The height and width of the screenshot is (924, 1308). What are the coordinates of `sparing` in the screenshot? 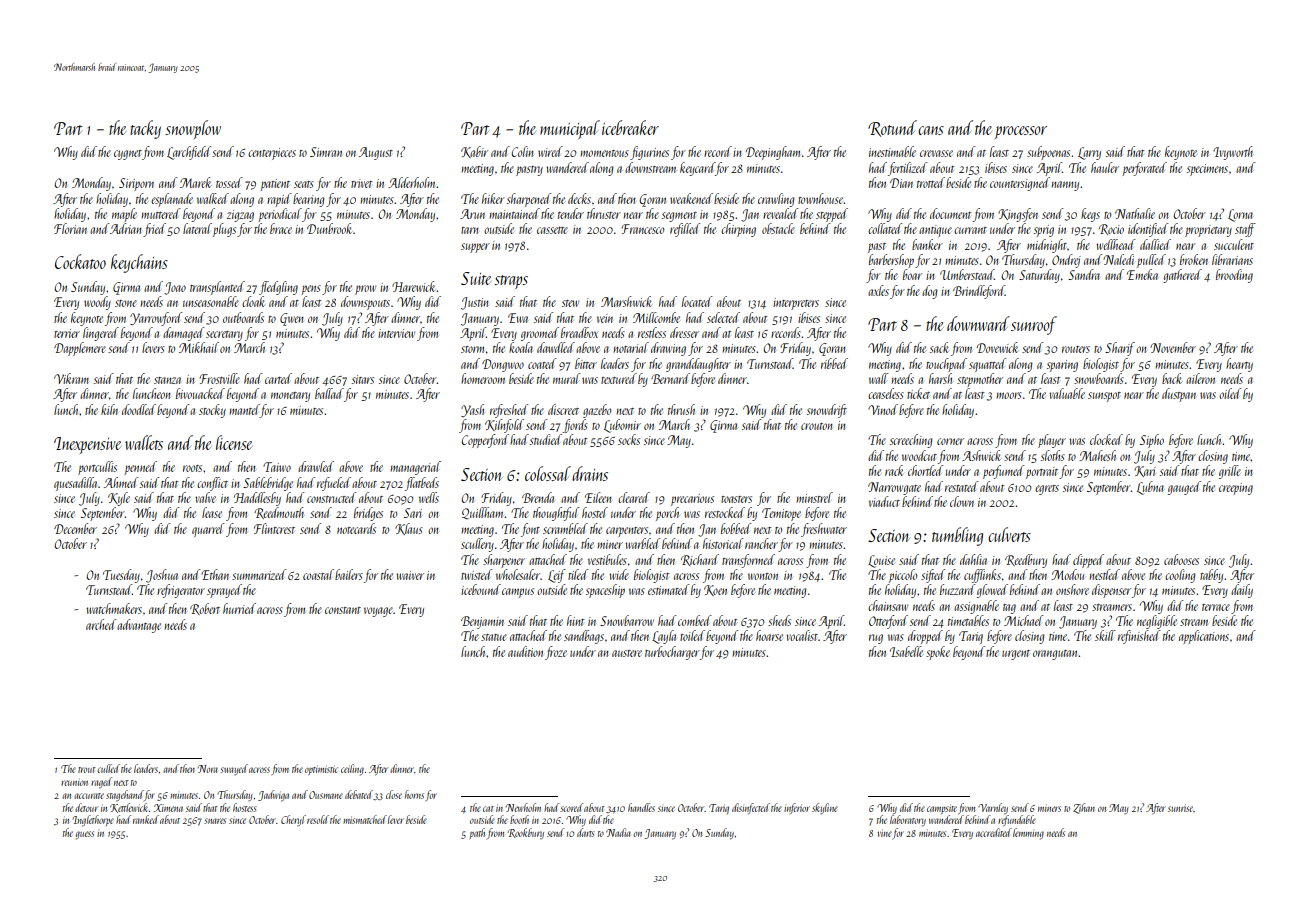 It's located at (1062, 366).
